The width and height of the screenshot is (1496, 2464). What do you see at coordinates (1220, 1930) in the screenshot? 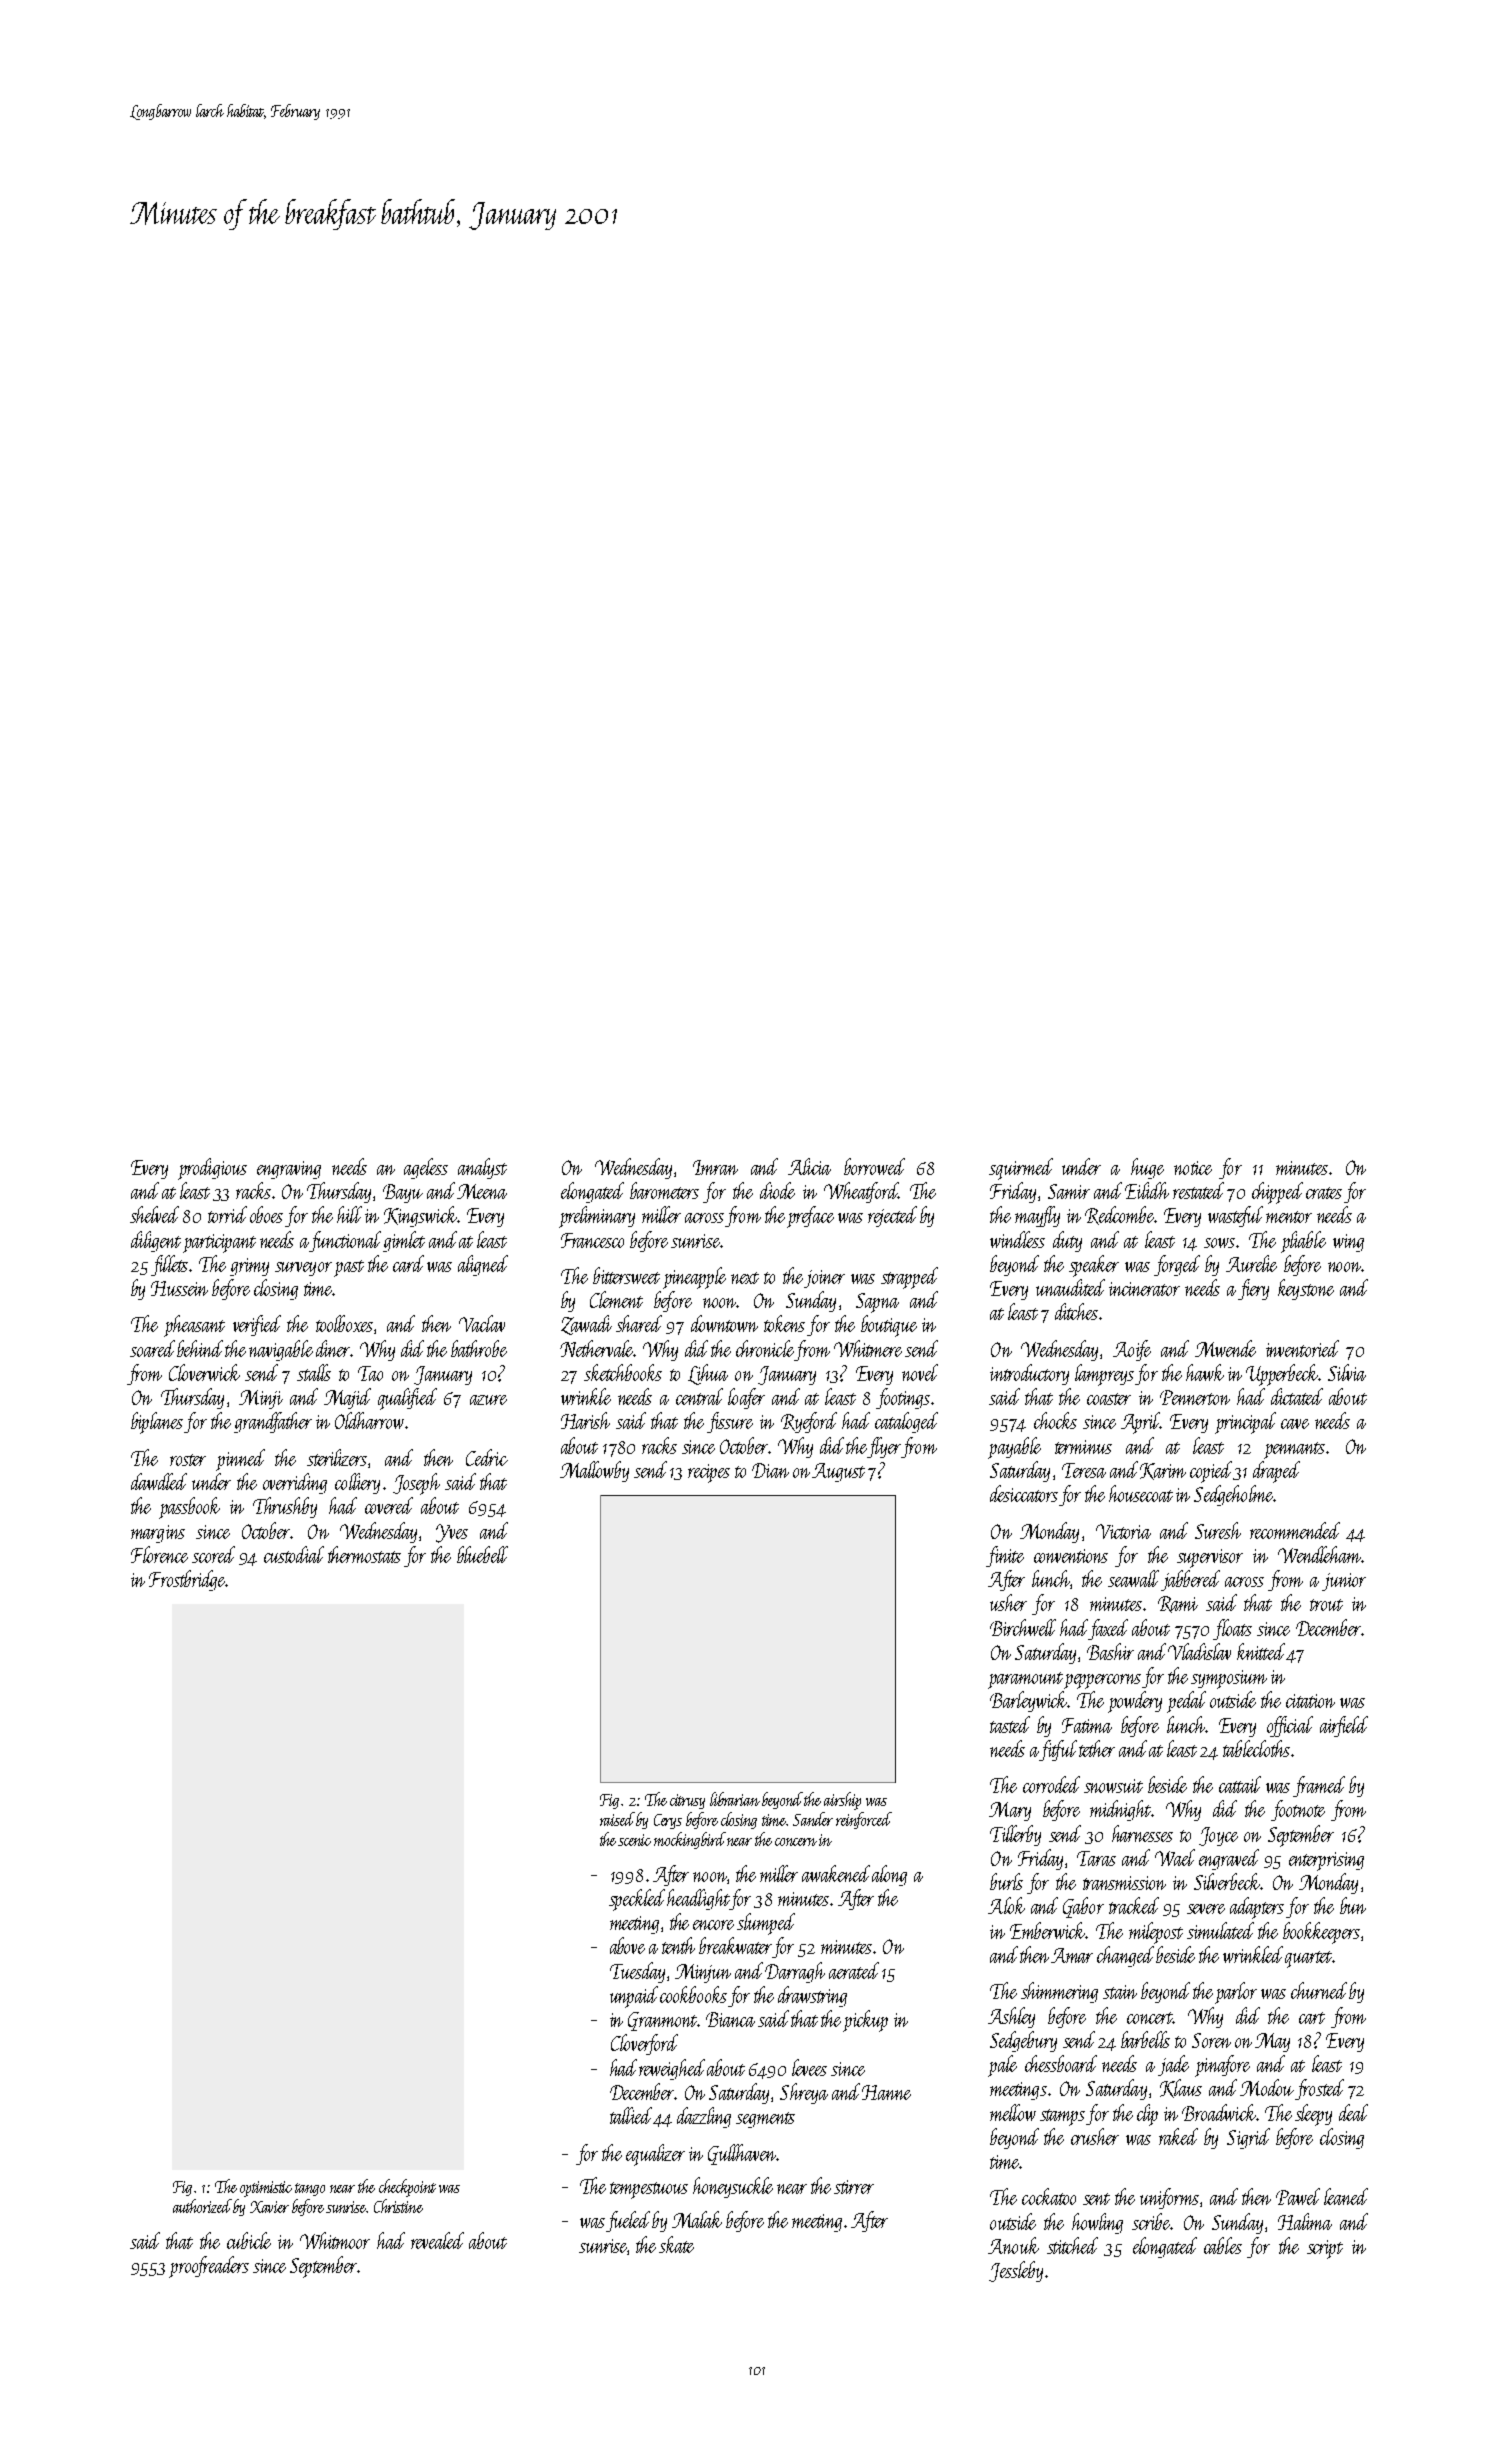
I see `simulated` at bounding box center [1220, 1930].
